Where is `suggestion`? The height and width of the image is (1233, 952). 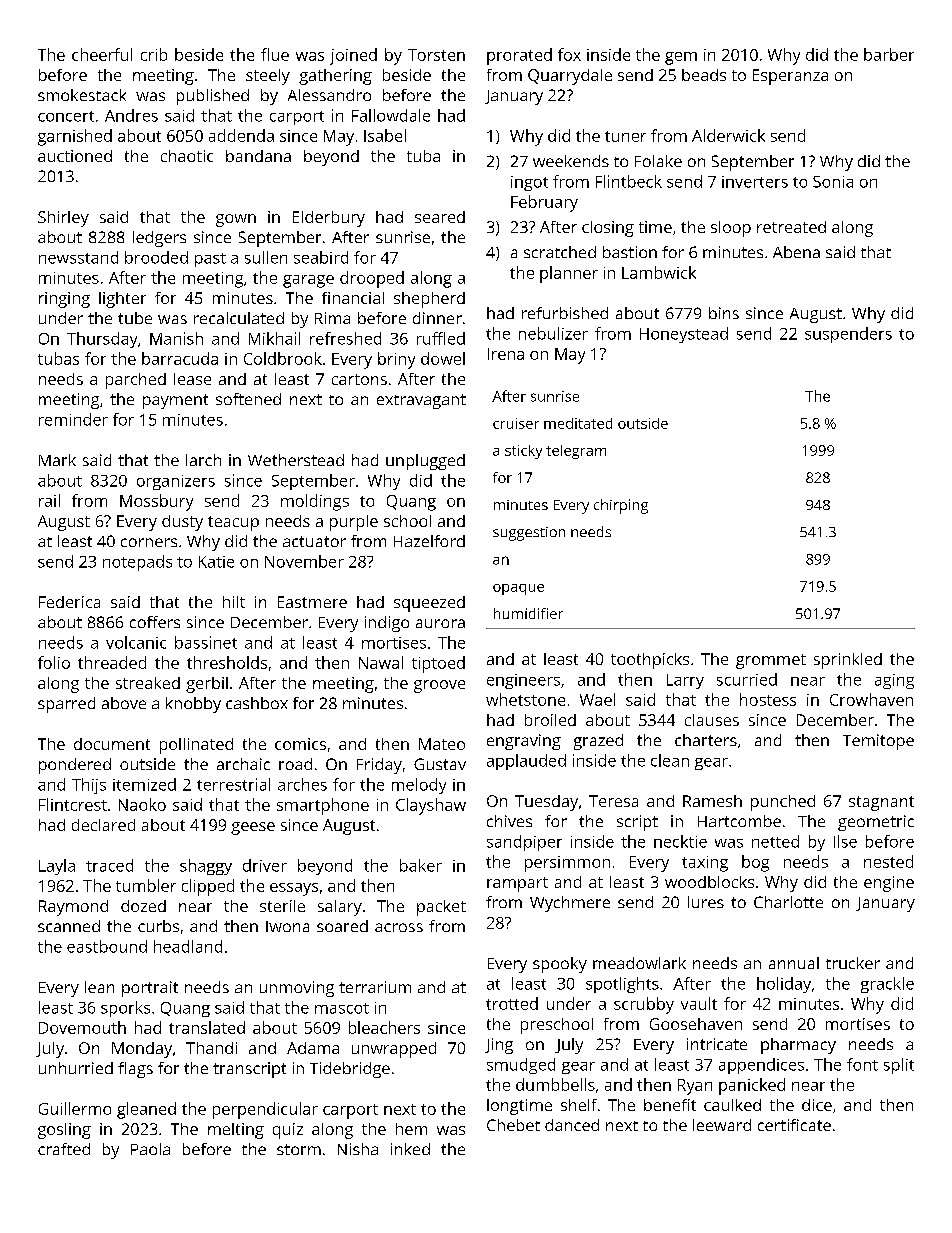 suggestion is located at coordinates (529, 534).
